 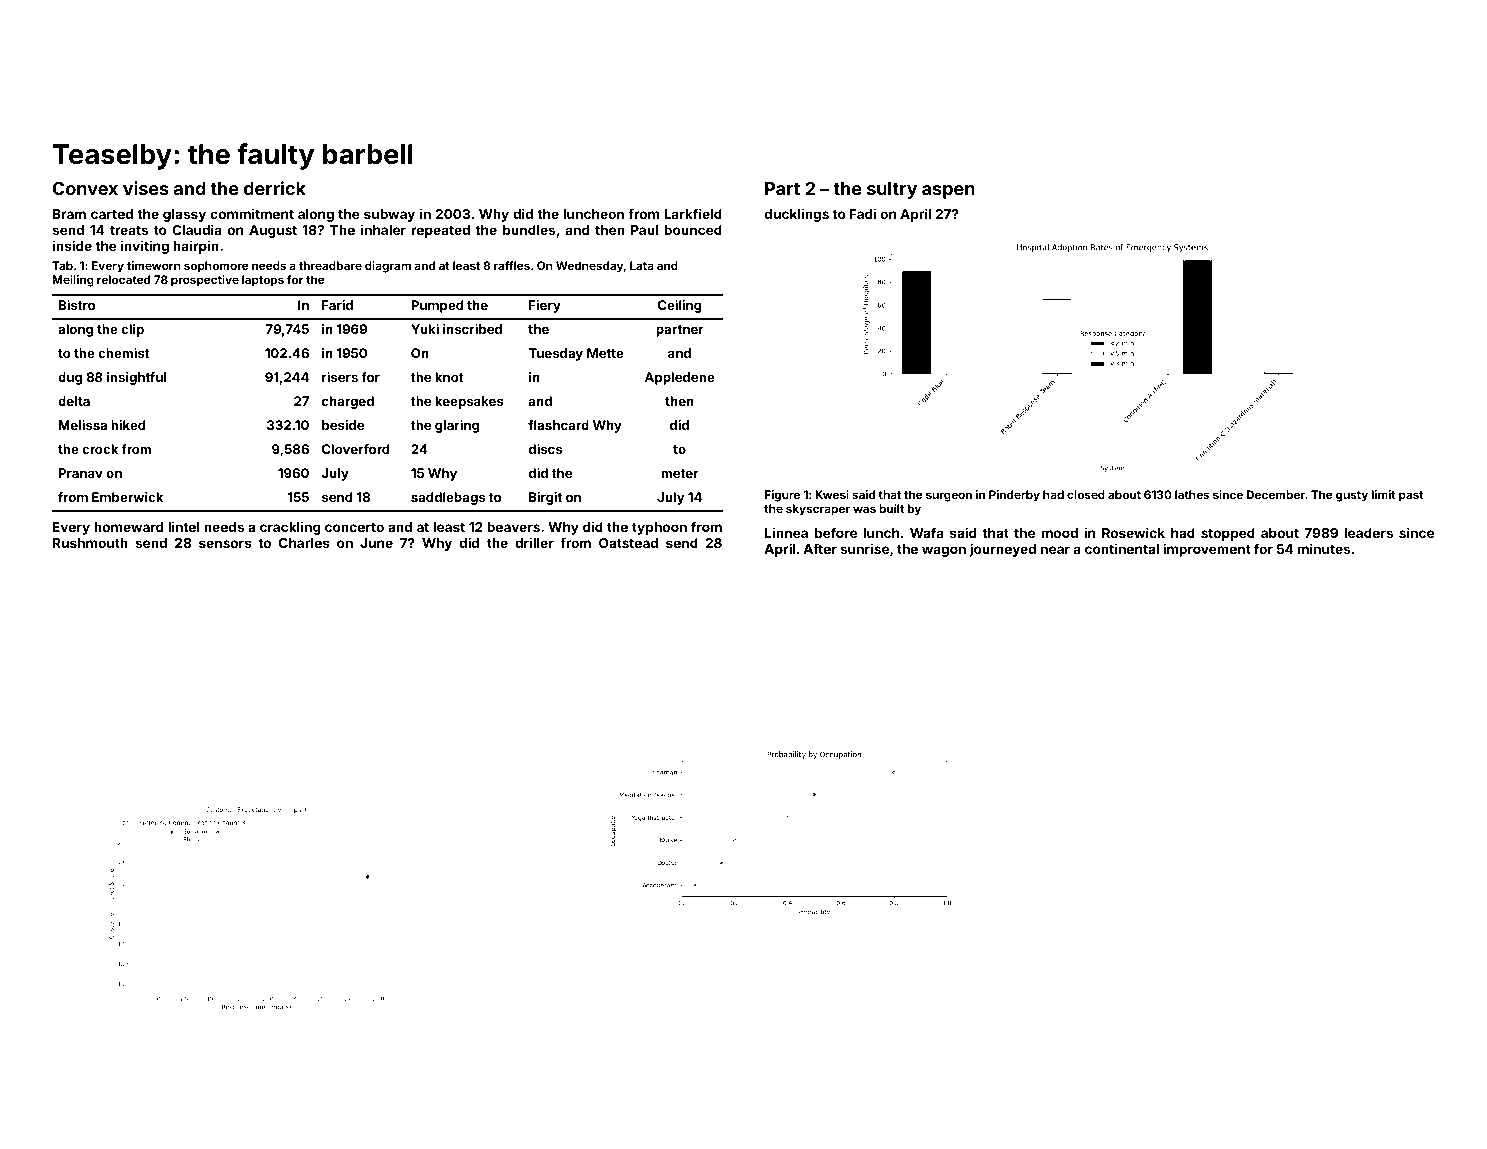 I want to click on Mette, so click(x=605, y=353).
